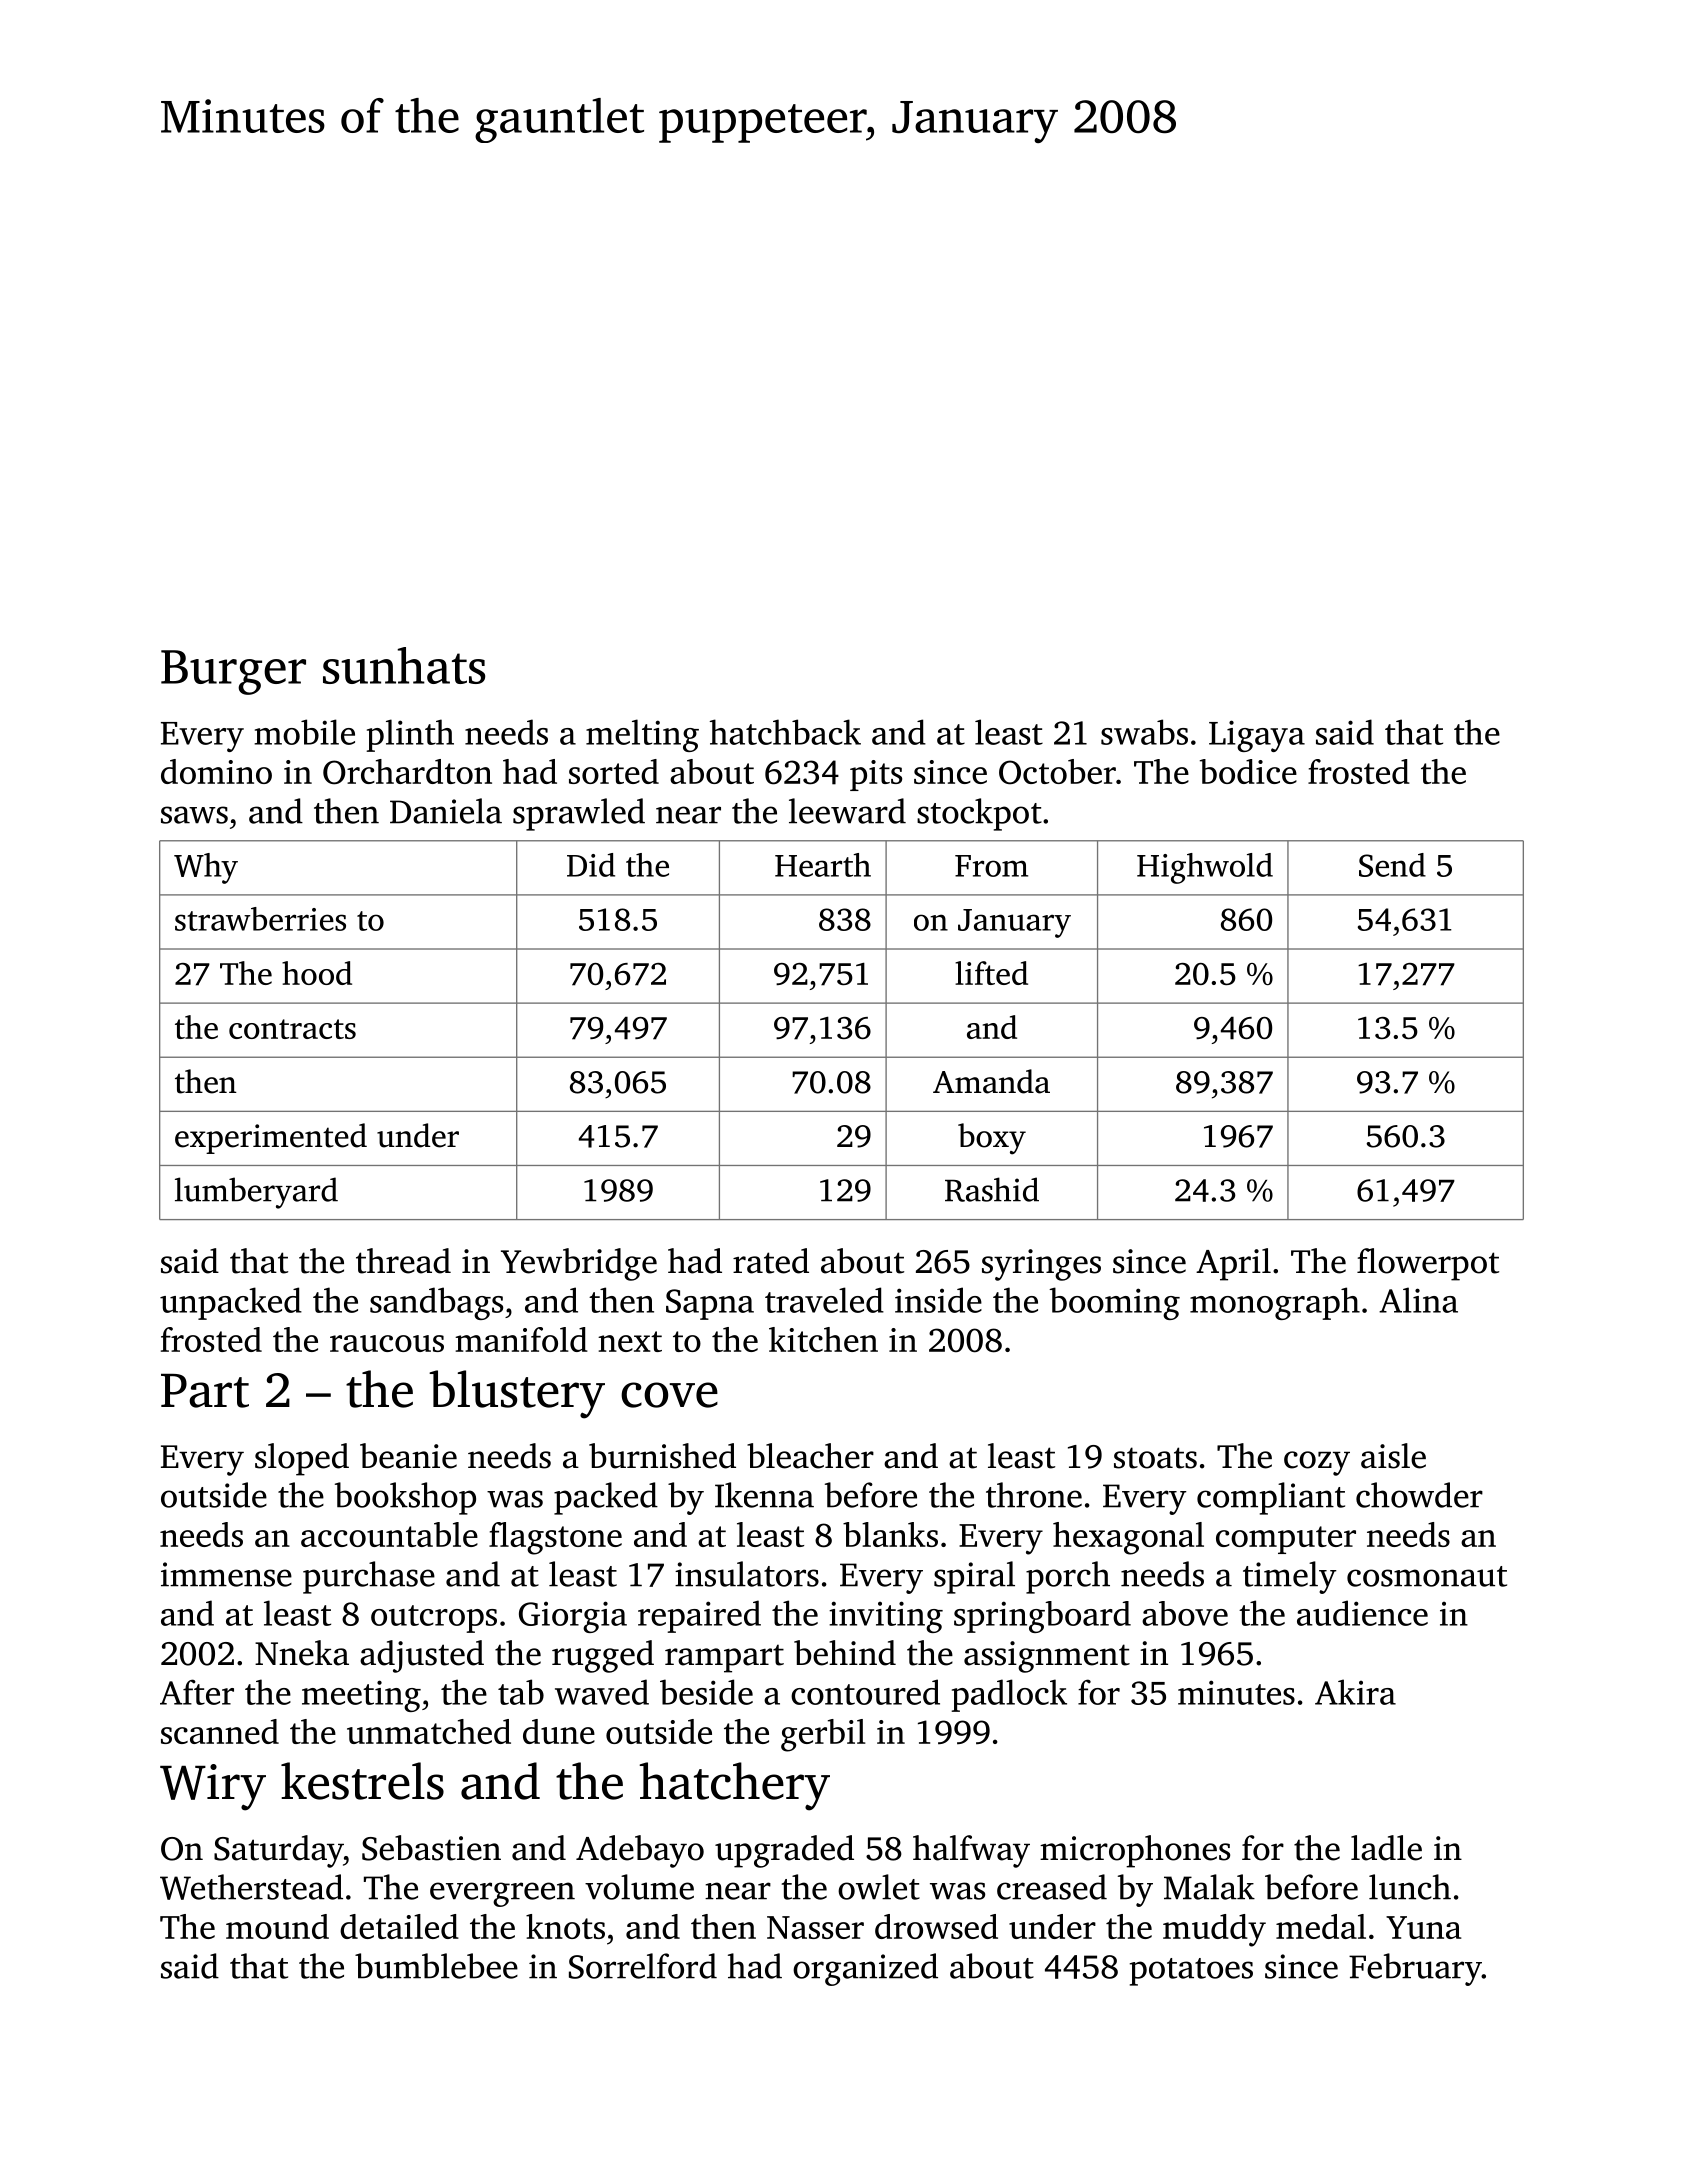 The height and width of the screenshot is (2178, 1683). I want to click on bodice, so click(1248, 771).
